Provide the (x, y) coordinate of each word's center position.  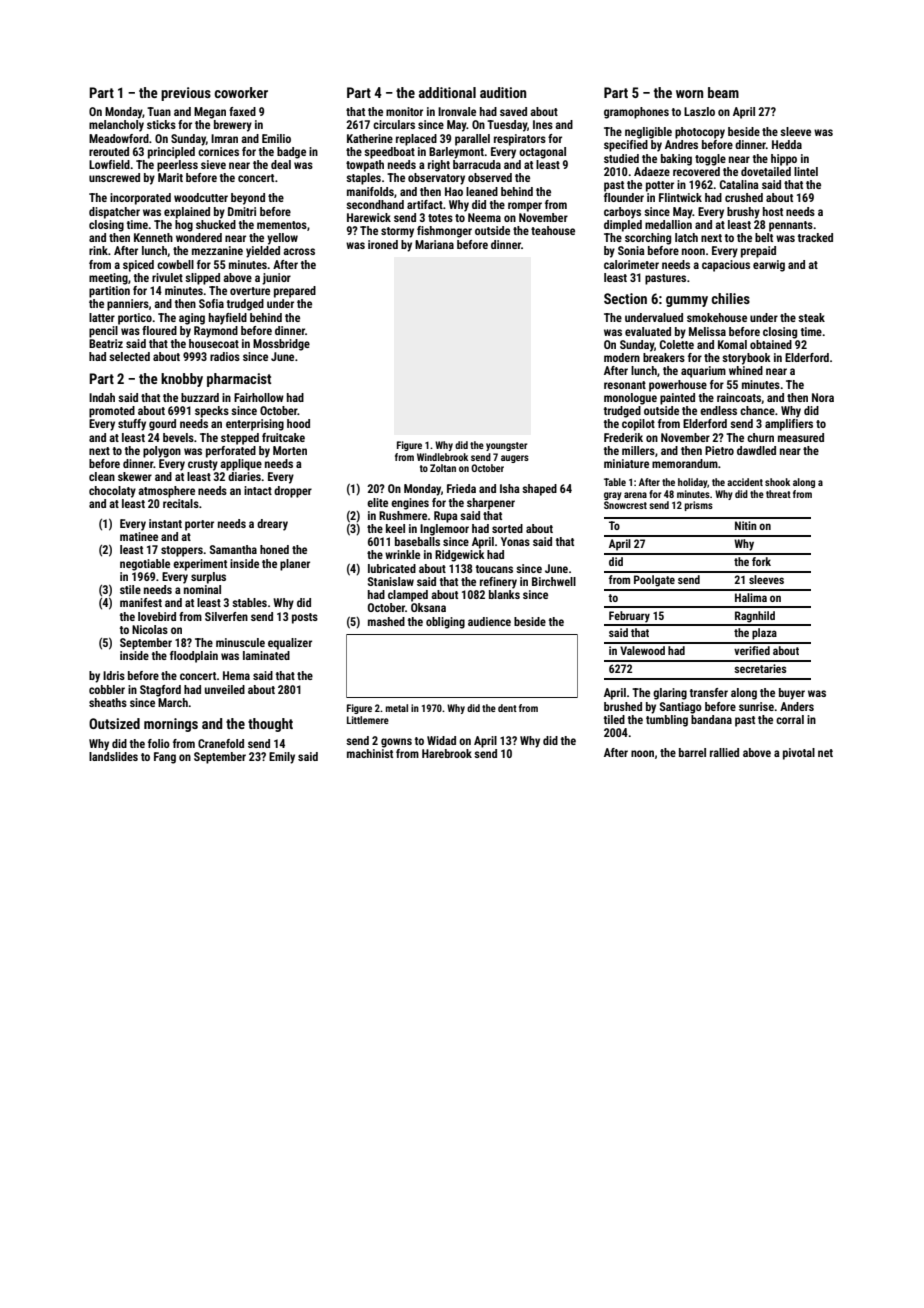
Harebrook (447, 753)
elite (377, 502)
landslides (113, 756)
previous (186, 94)
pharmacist (239, 380)
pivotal (799, 754)
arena (635, 495)
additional (447, 92)
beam (723, 92)
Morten (290, 450)
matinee (139, 536)
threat (778, 494)
